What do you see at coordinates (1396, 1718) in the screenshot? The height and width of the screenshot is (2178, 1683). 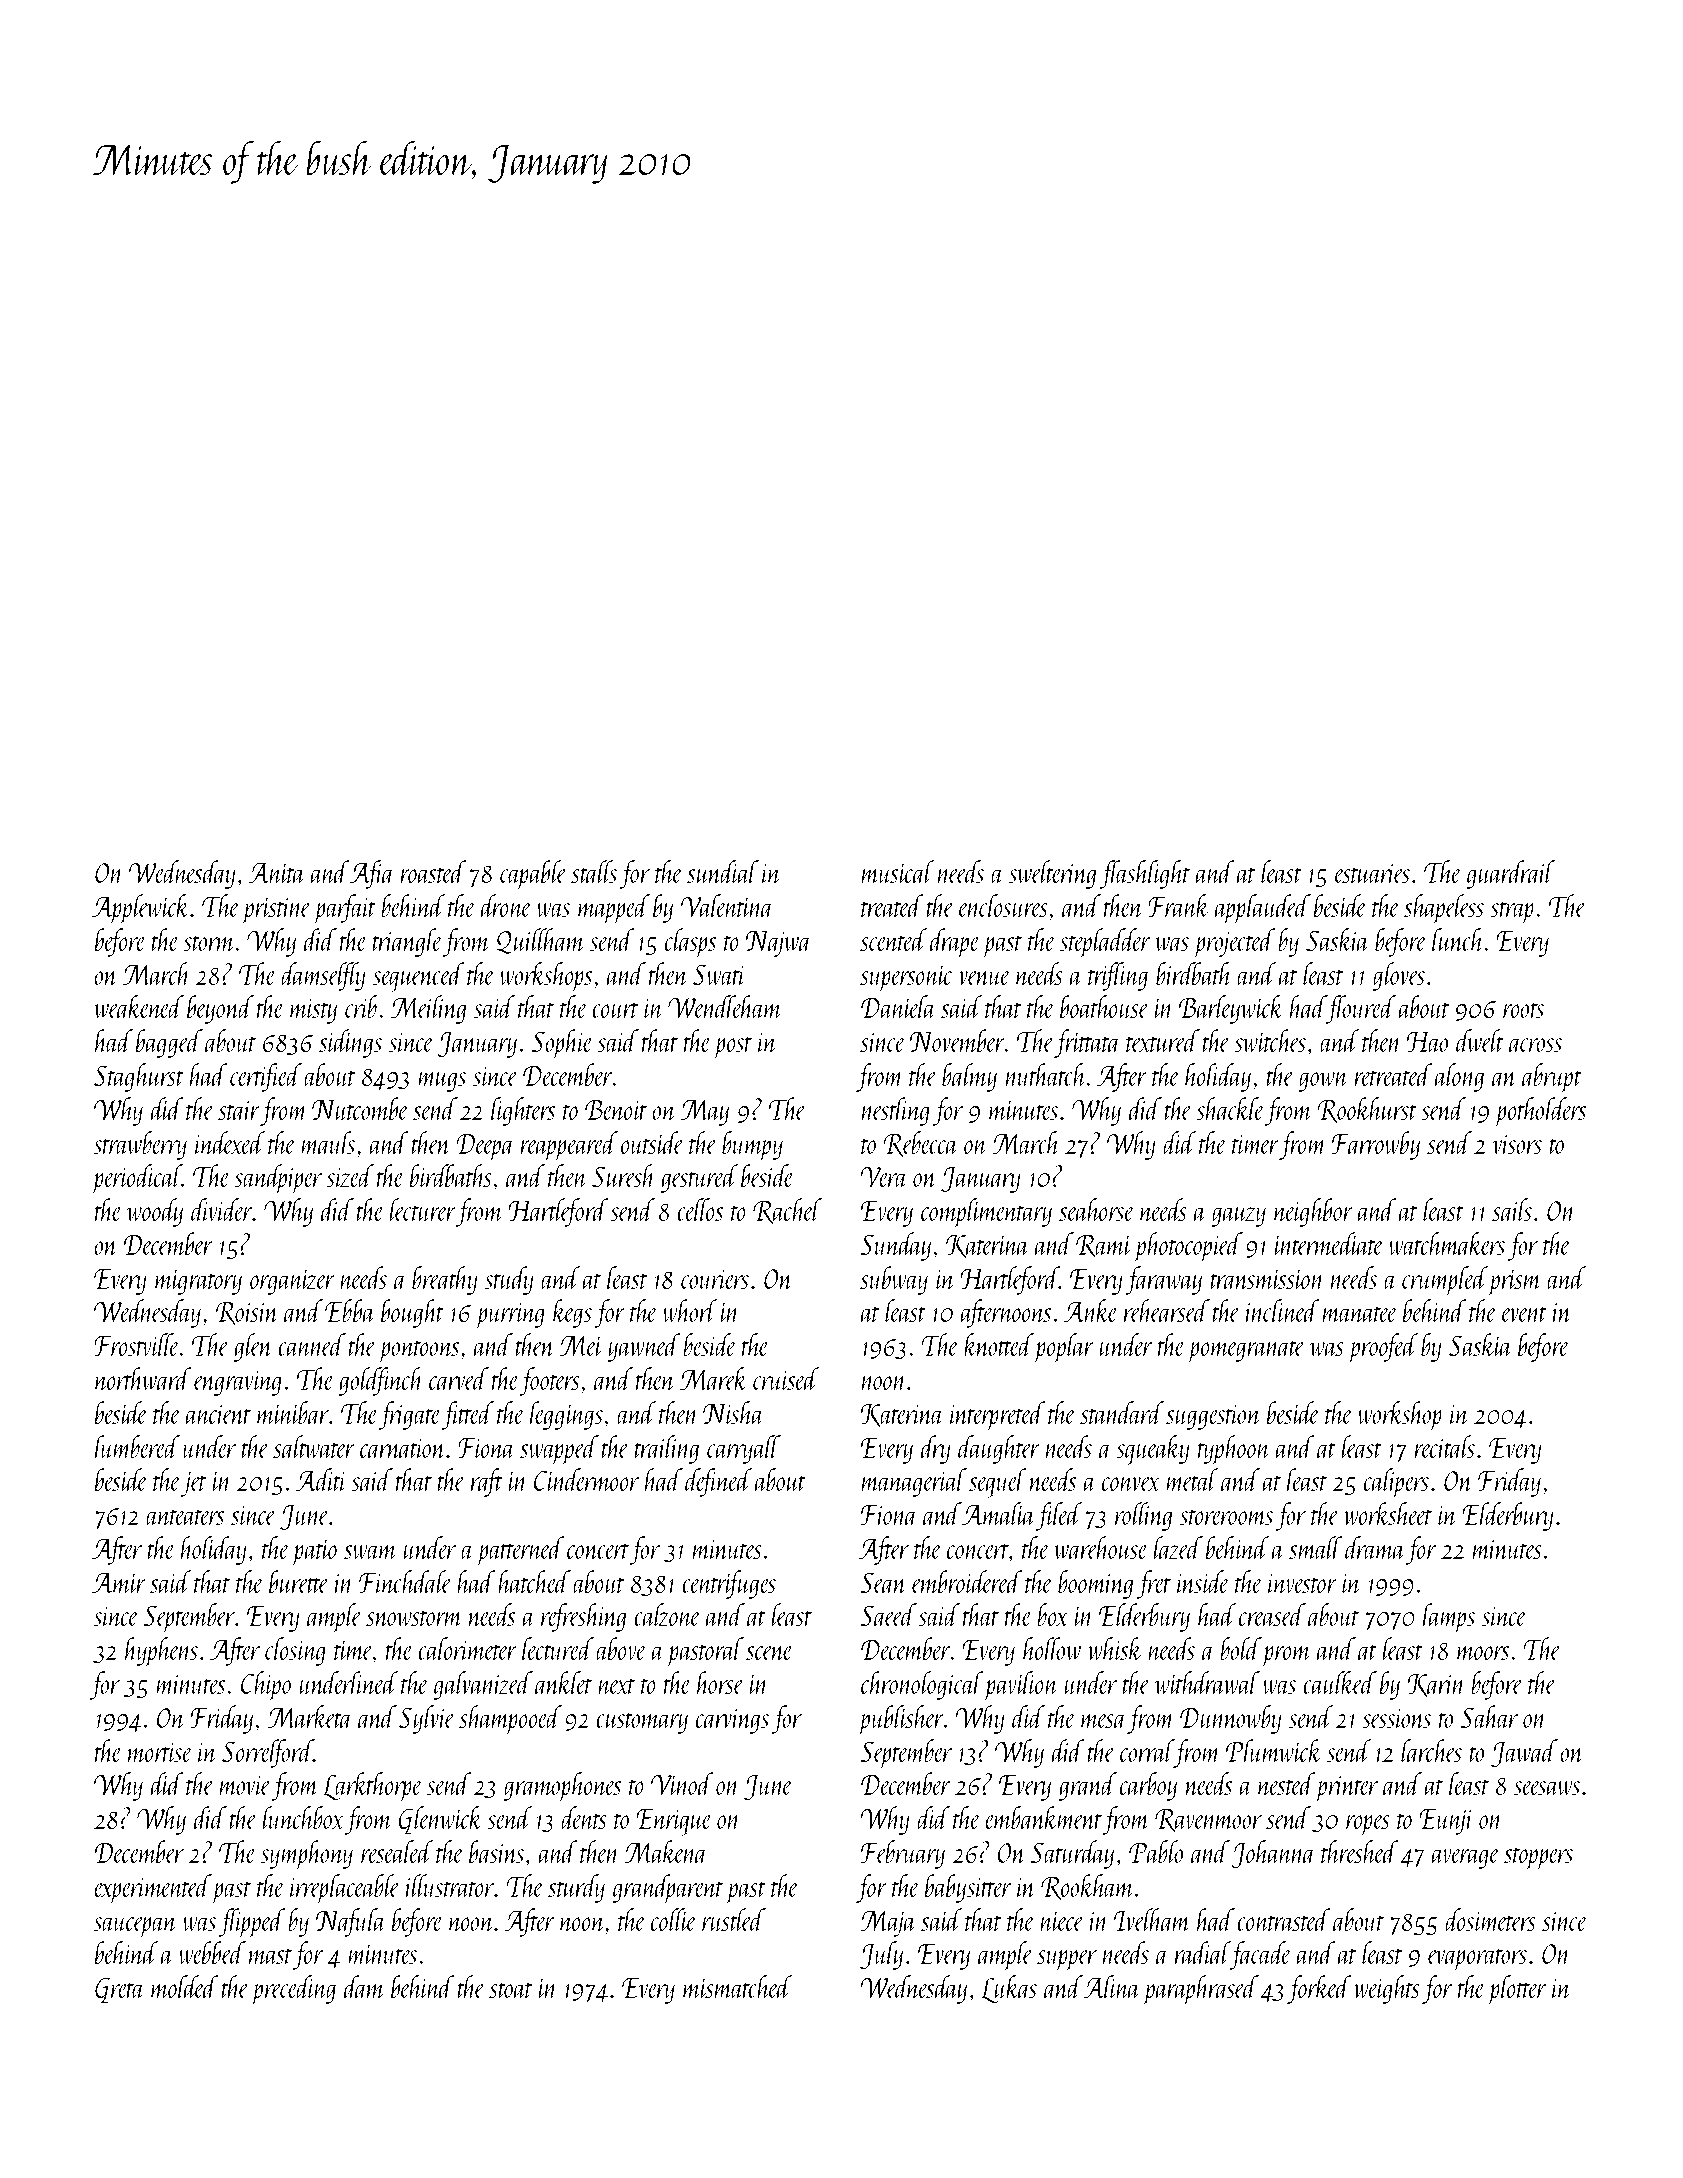 I see `sessions` at bounding box center [1396, 1718].
